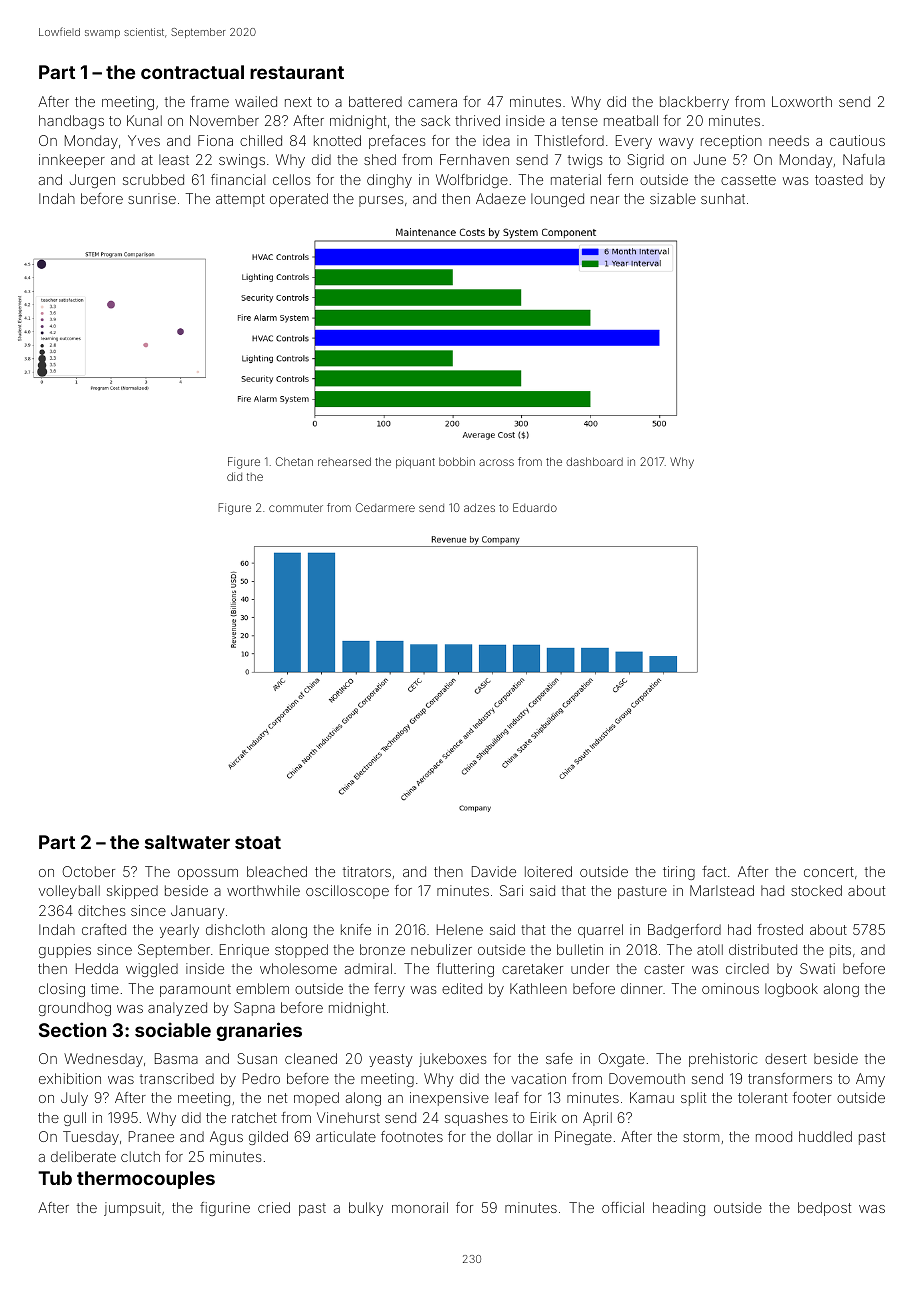  Describe the element at coordinates (460, 929) in the image. I see `Helene` at that location.
